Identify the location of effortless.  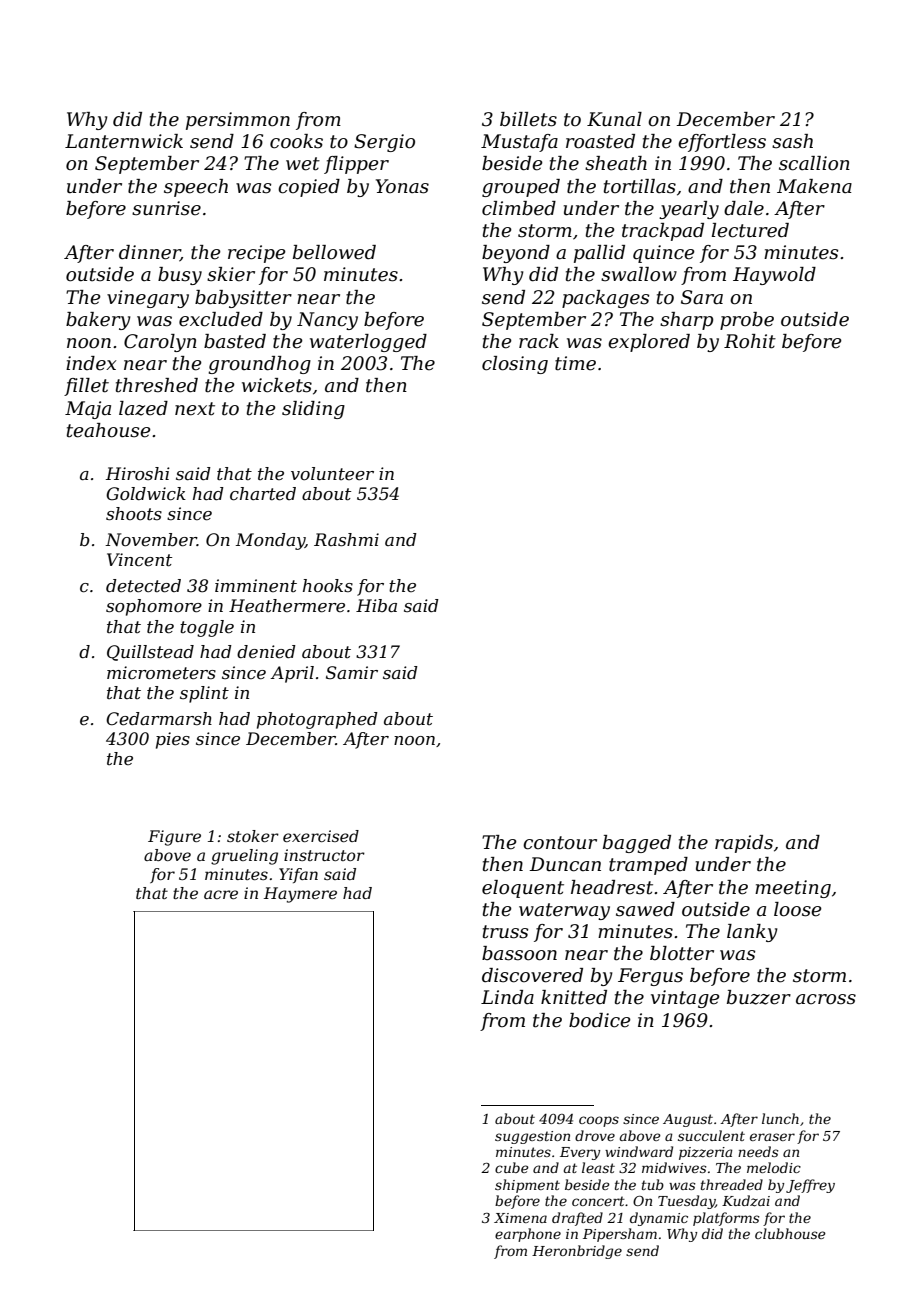
(722, 143).
